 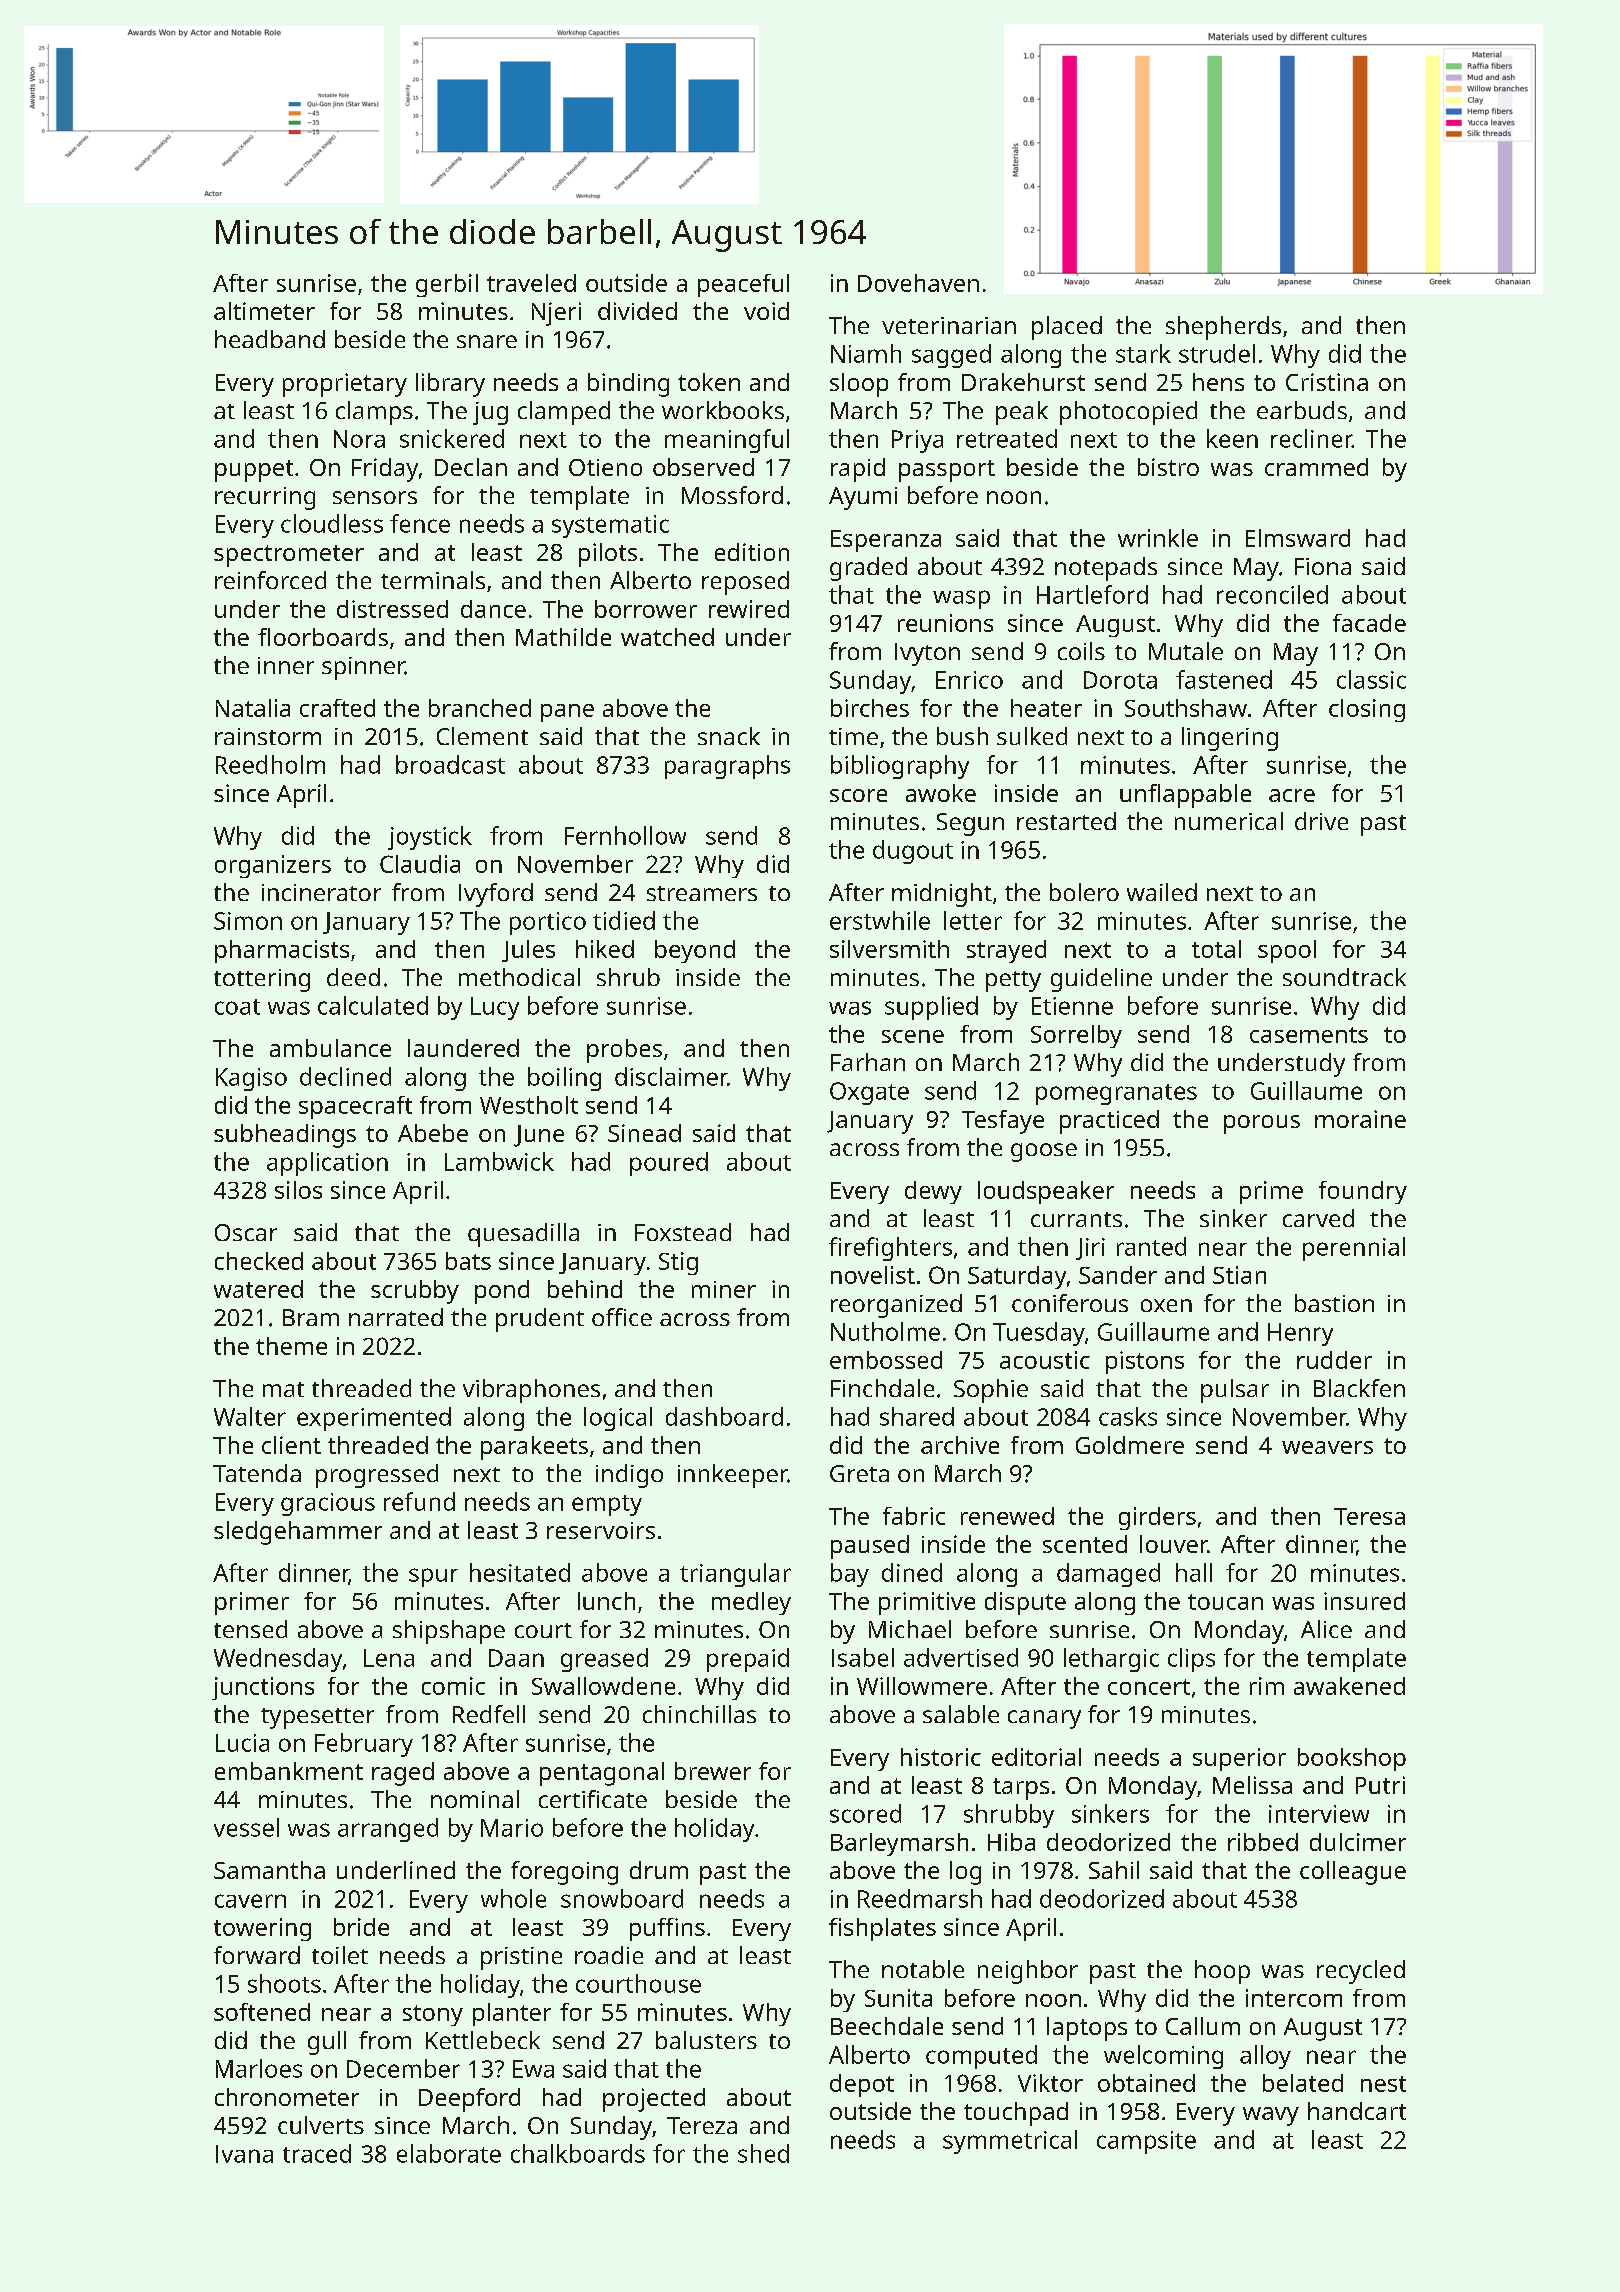 What do you see at coordinates (918, 283) in the screenshot?
I see `Dovehaven` at bounding box center [918, 283].
